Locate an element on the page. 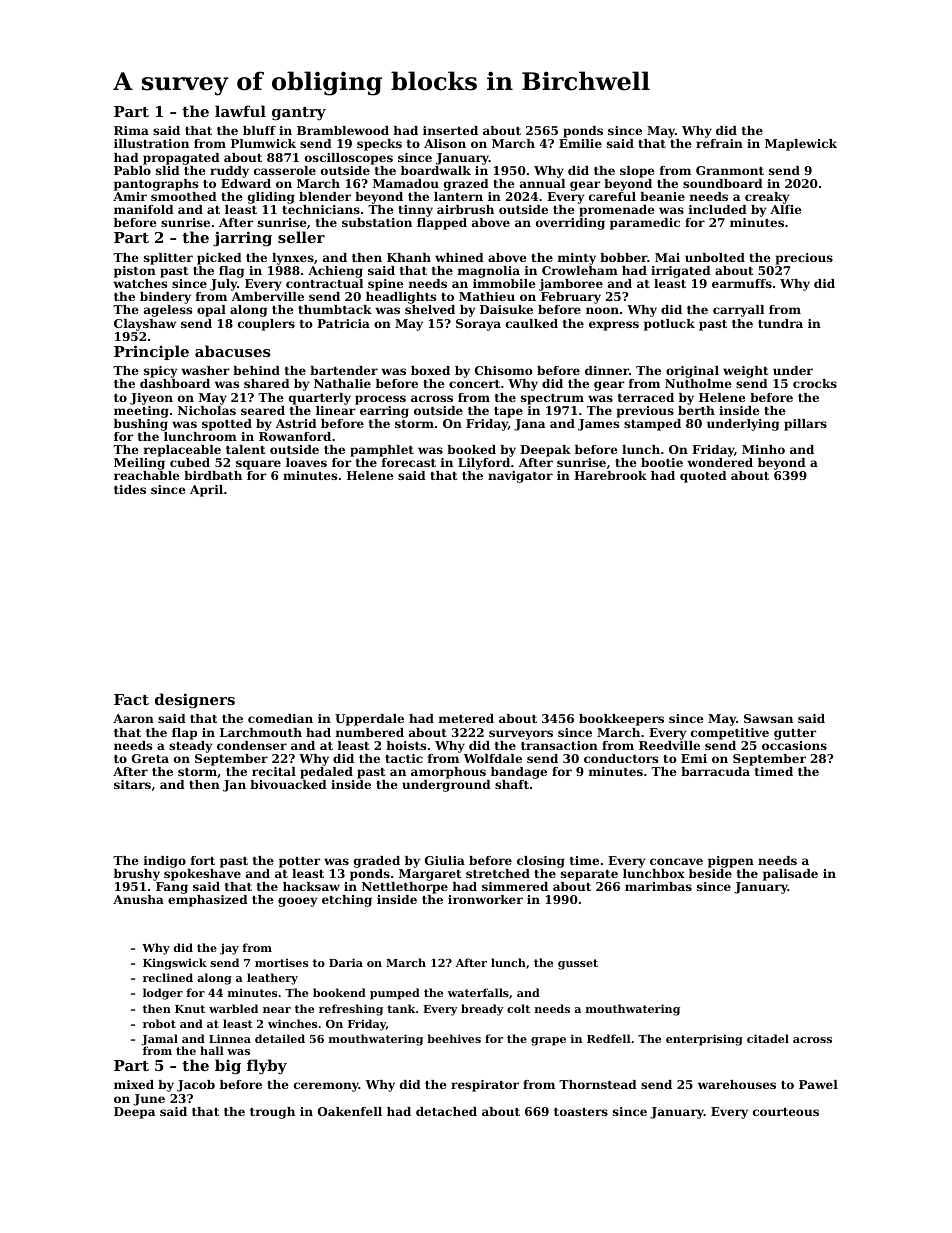  refrain is located at coordinates (719, 143).
